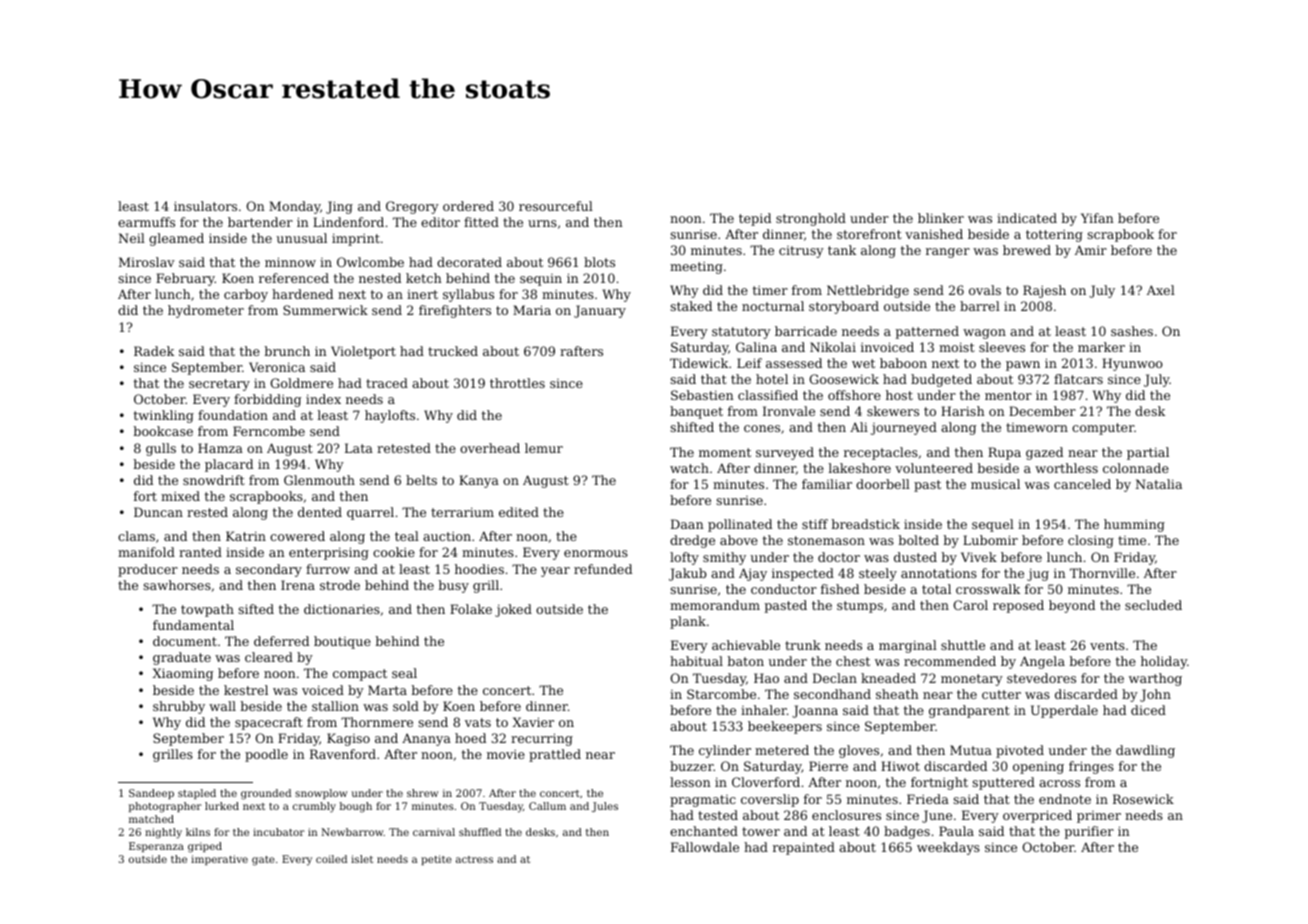  Describe the element at coordinates (294, 207) in the screenshot. I see `Monday` at that location.
